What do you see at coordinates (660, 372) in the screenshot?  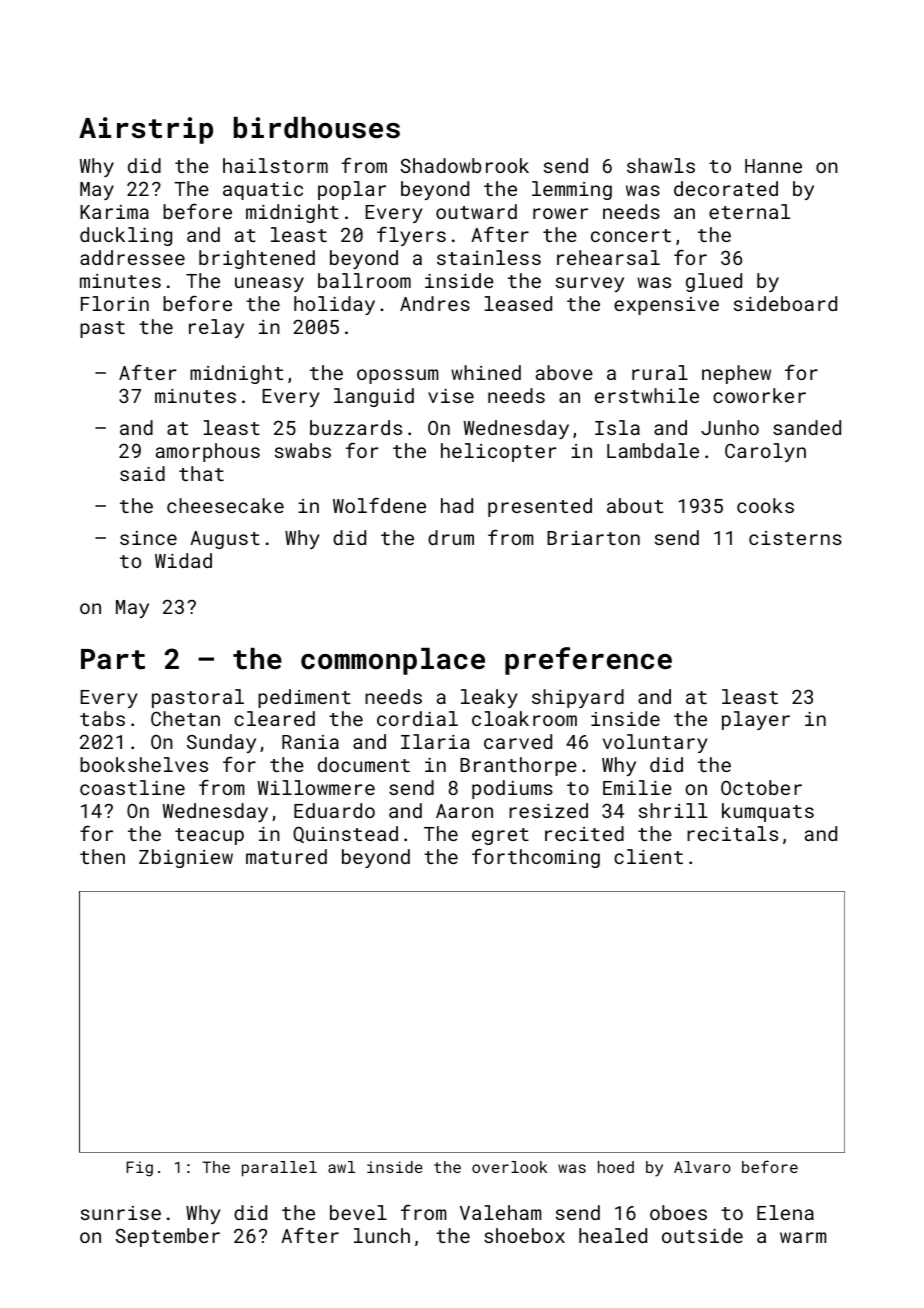 I see `rural` at bounding box center [660, 372].
